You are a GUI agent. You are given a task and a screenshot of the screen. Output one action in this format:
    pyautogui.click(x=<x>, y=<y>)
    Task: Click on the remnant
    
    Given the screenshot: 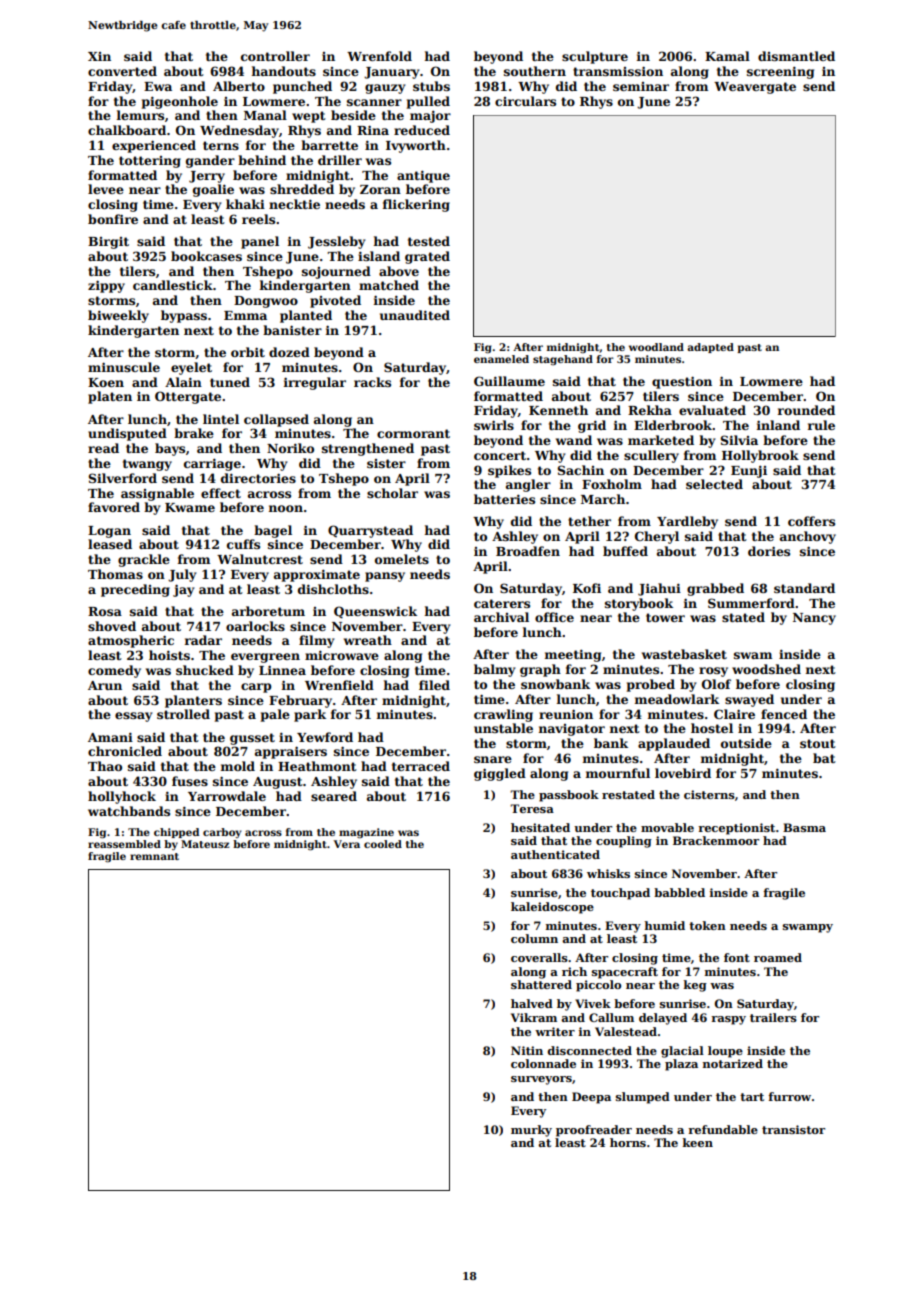 What is the action you would take?
    pyautogui.click(x=154, y=856)
